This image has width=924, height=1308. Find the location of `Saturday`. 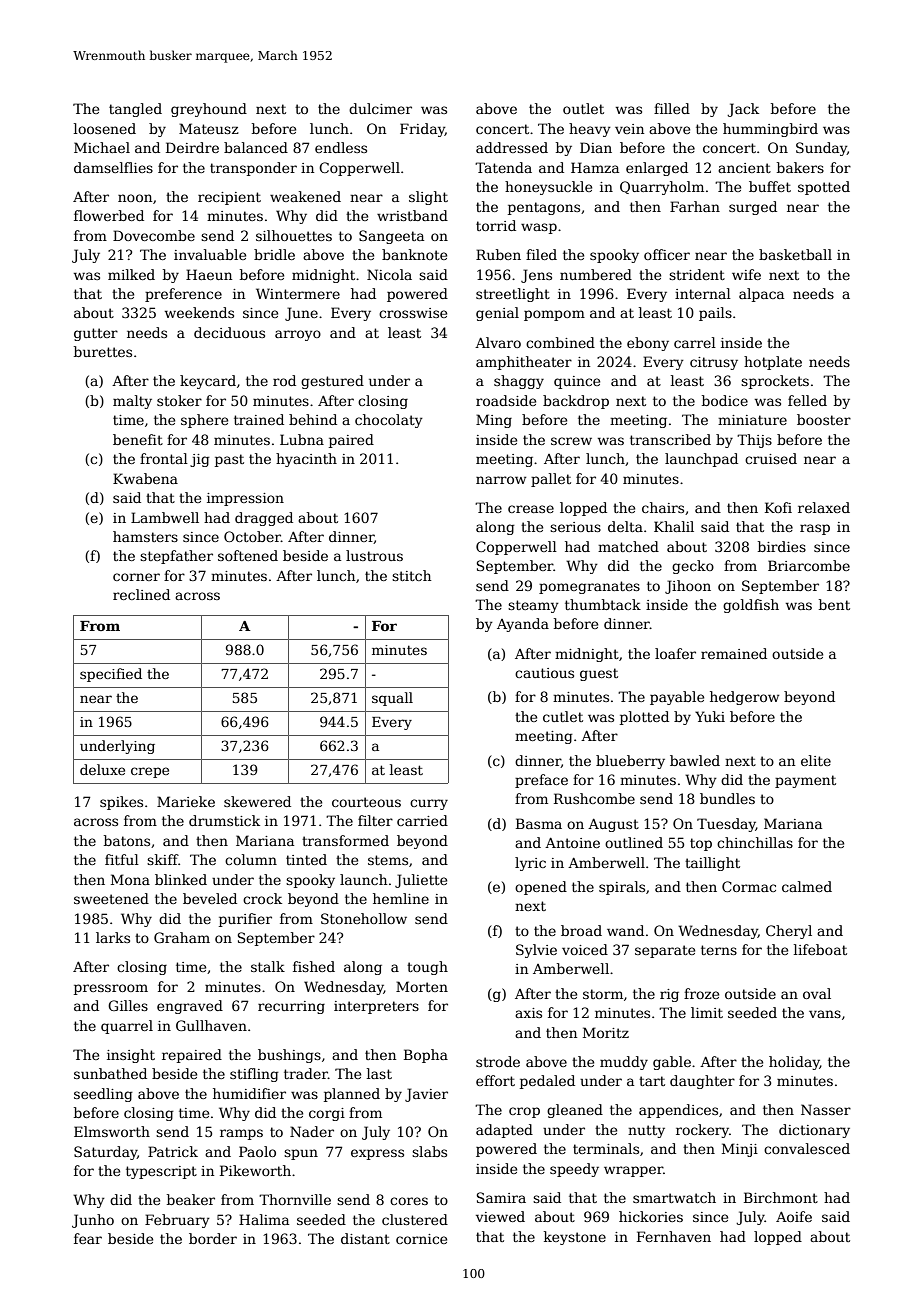

Saturday is located at coordinates (105, 1153).
